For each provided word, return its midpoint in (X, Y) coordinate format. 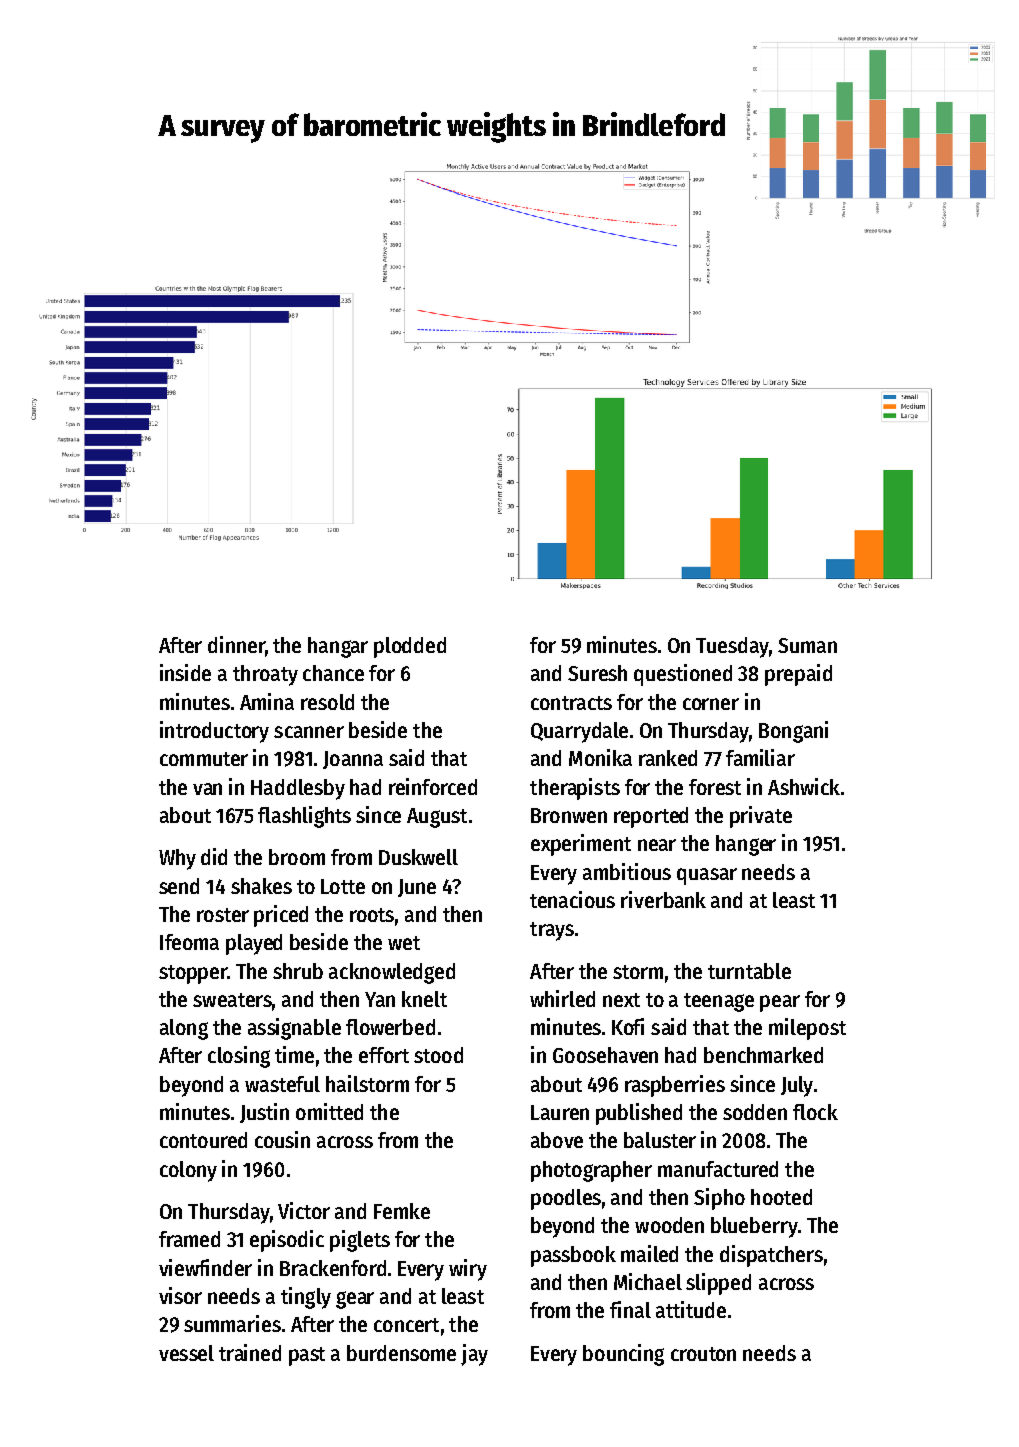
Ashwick (804, 786)
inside (185, 672)
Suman (807, 645)
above (557, 1140)
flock (815, 1112)
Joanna (353, 760)
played (254, 944)
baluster (660, 1140)
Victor (304, 1210)
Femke (402, 1211)
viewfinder (205, 1267)
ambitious (627, 871)
